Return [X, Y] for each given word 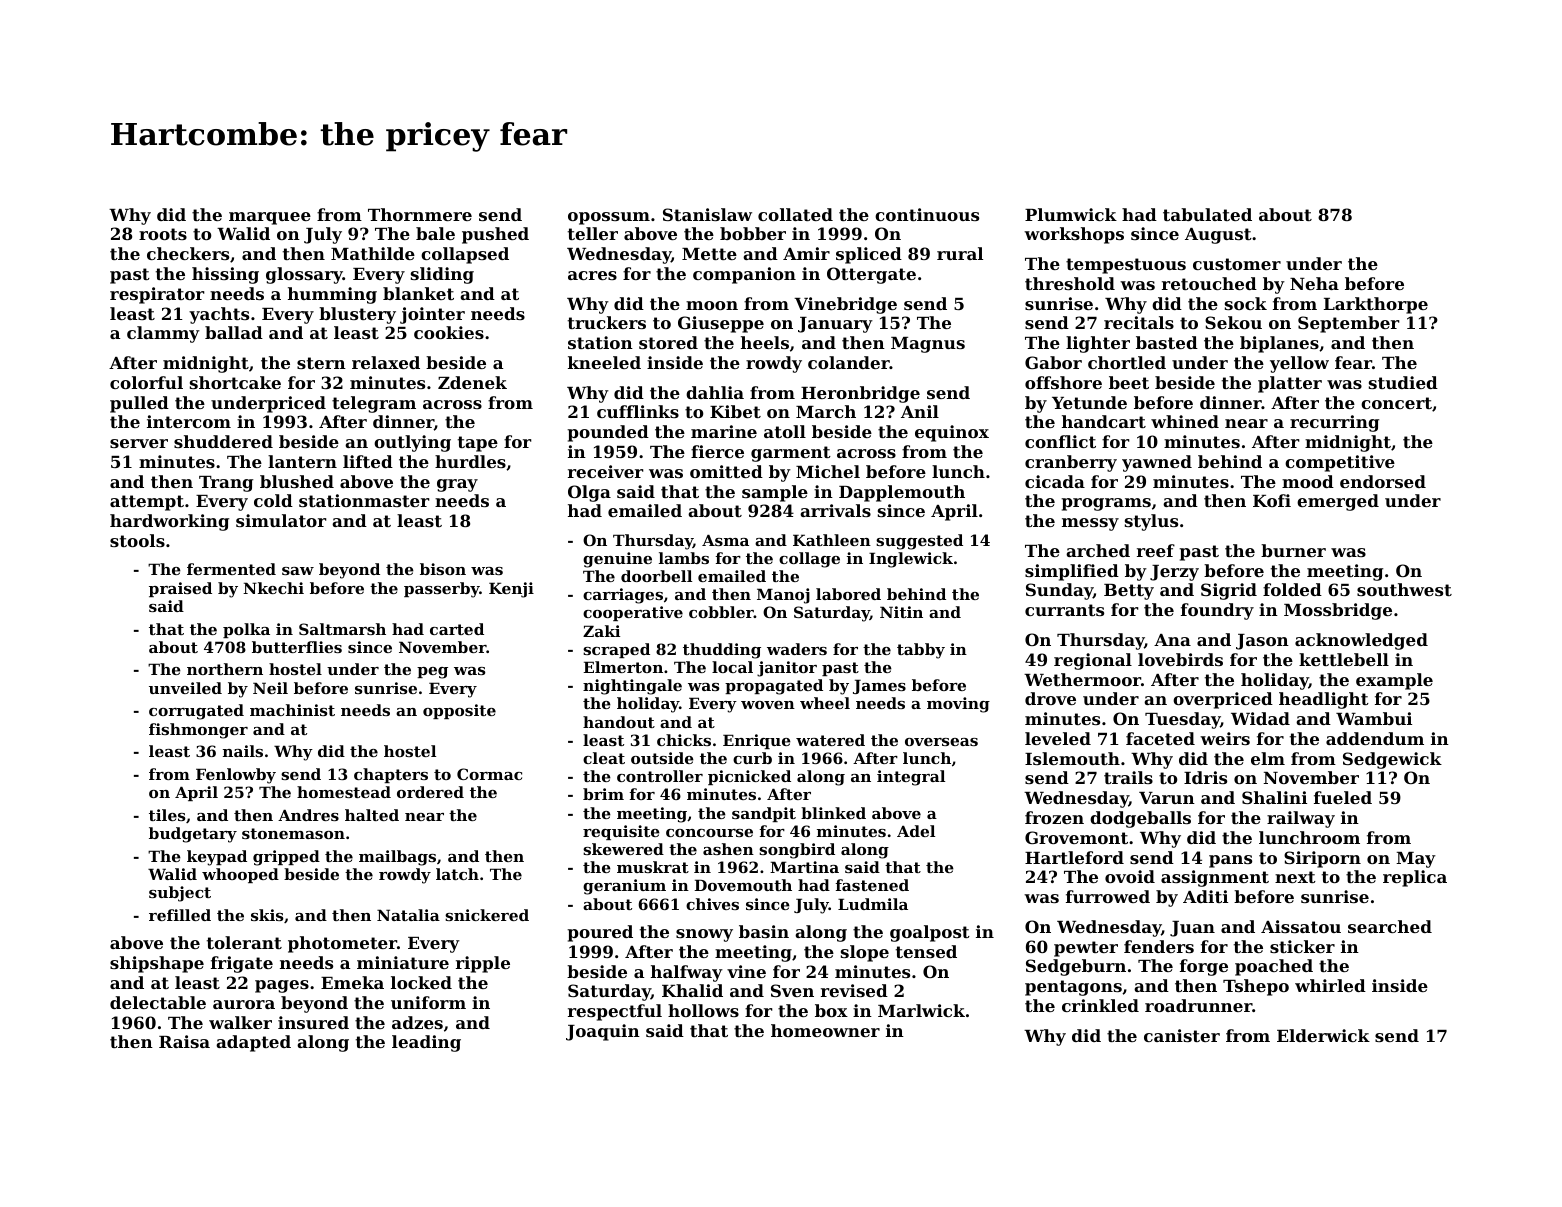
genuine [617, 560]
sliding [442, 275]
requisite [621, 832]
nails [243, 751]
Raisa [184, 1041]
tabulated [1207, 214]
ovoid [1130, 876]
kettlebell [1344, 659]
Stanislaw [707, 214]
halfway [687, 973]
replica [1415, 878]
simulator [281, 520]
